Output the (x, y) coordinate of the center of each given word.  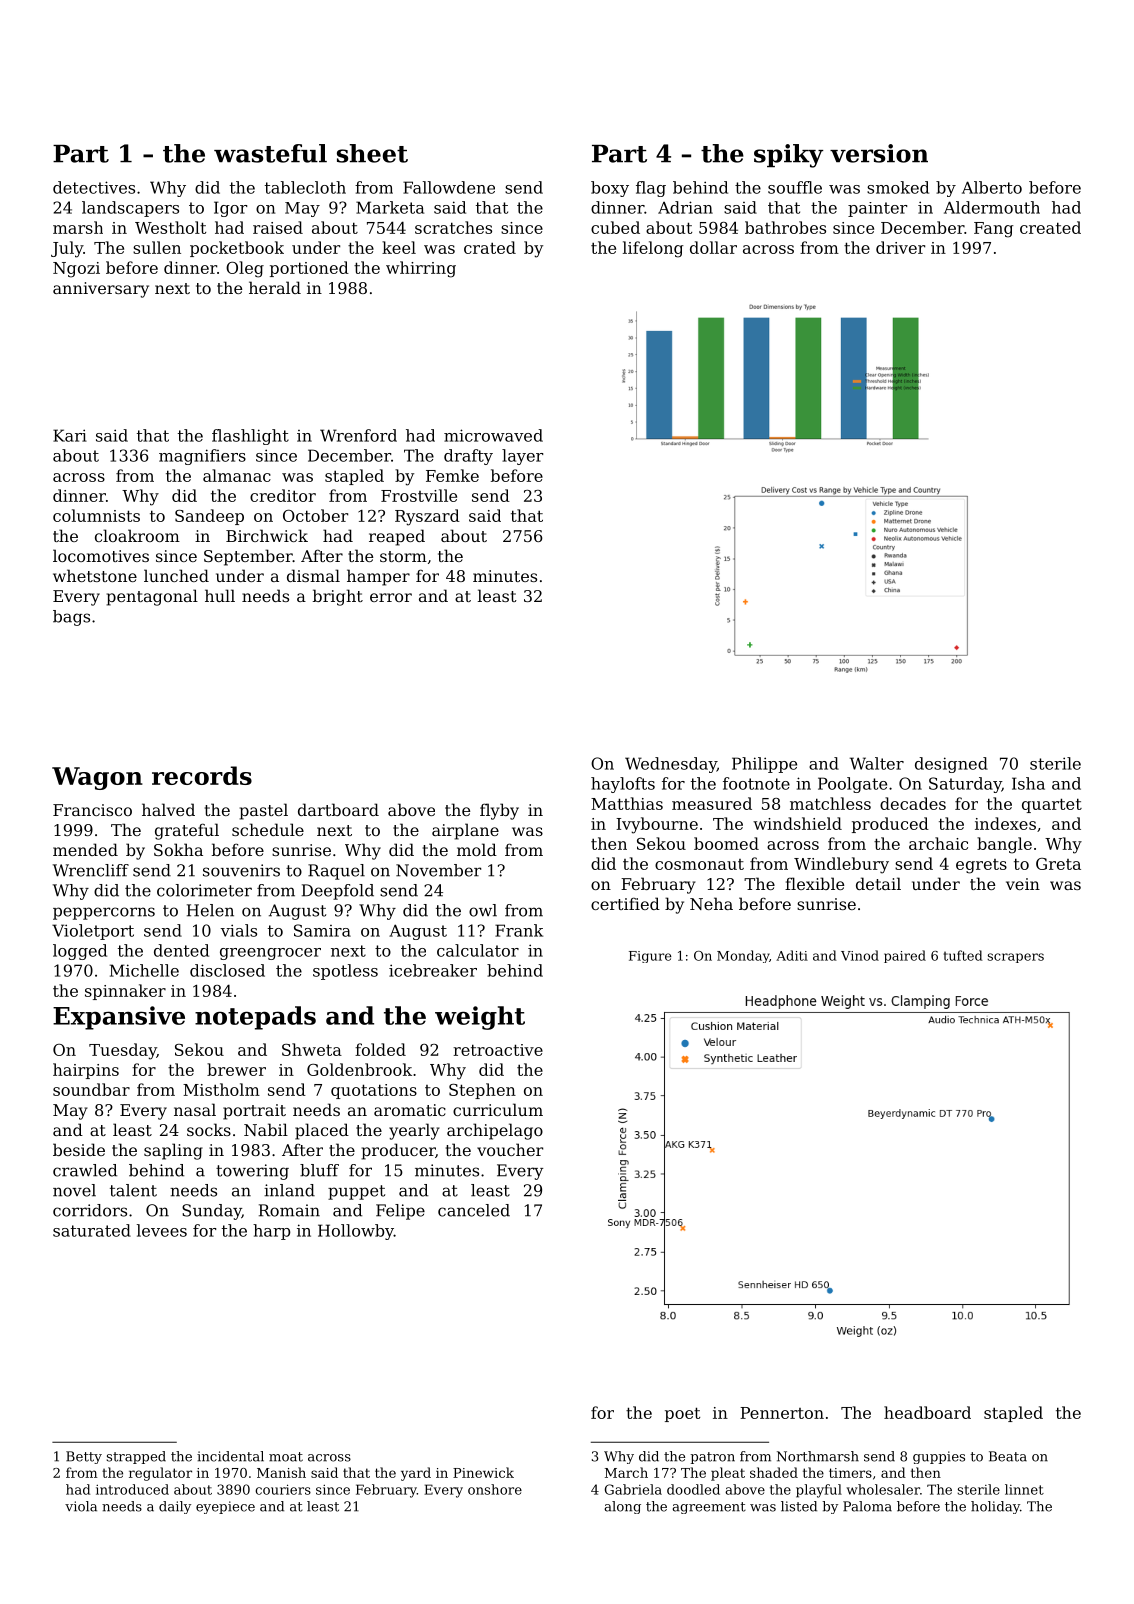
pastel (263, 811)
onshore (495, 1489)
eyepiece (225, 1507)
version (879, 153)
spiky (789, 156)
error (391, 597)
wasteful (270, 153)
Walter (877, 763)
